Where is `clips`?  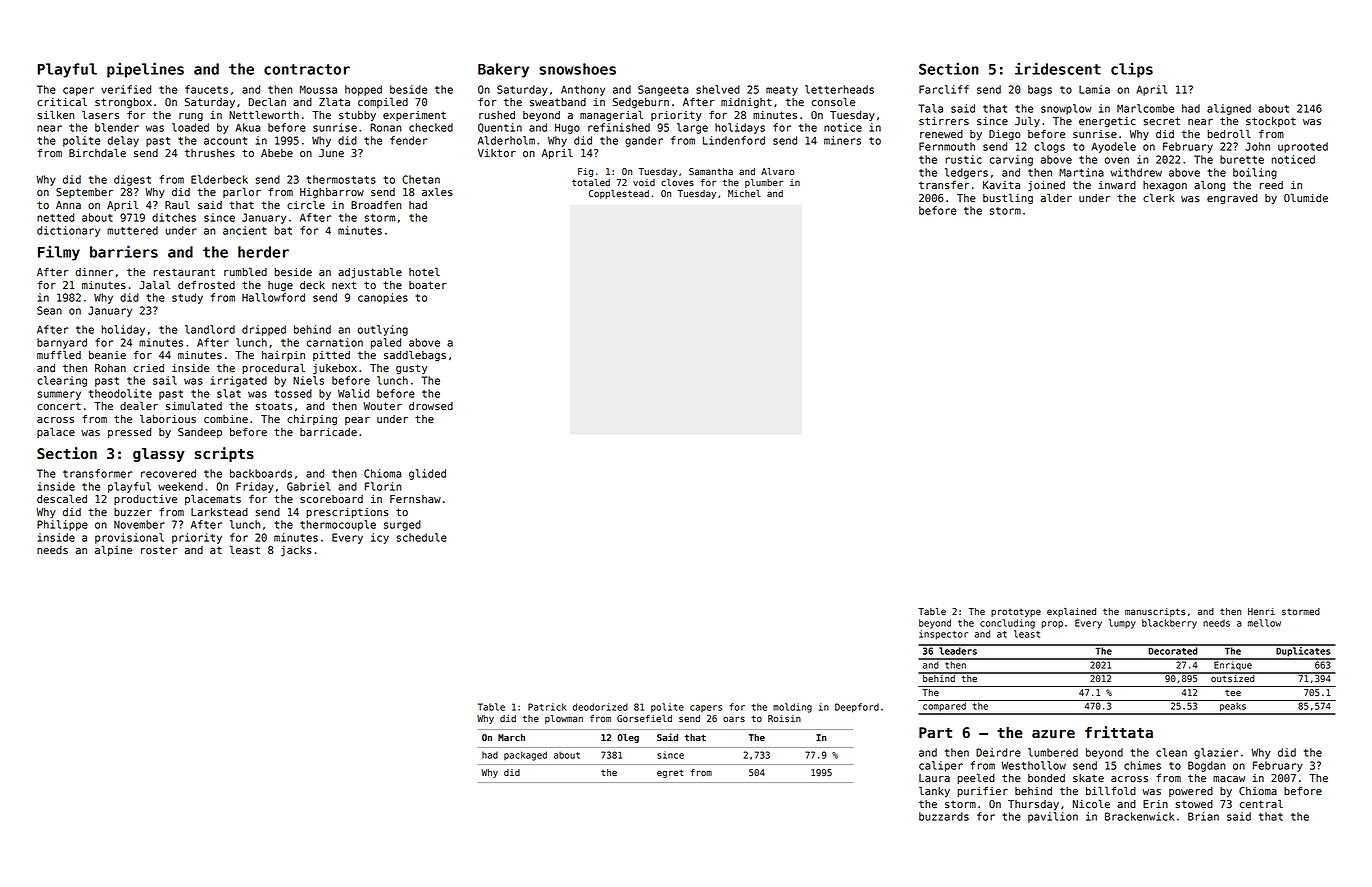
clips is located at coordinates (1132, 70).
